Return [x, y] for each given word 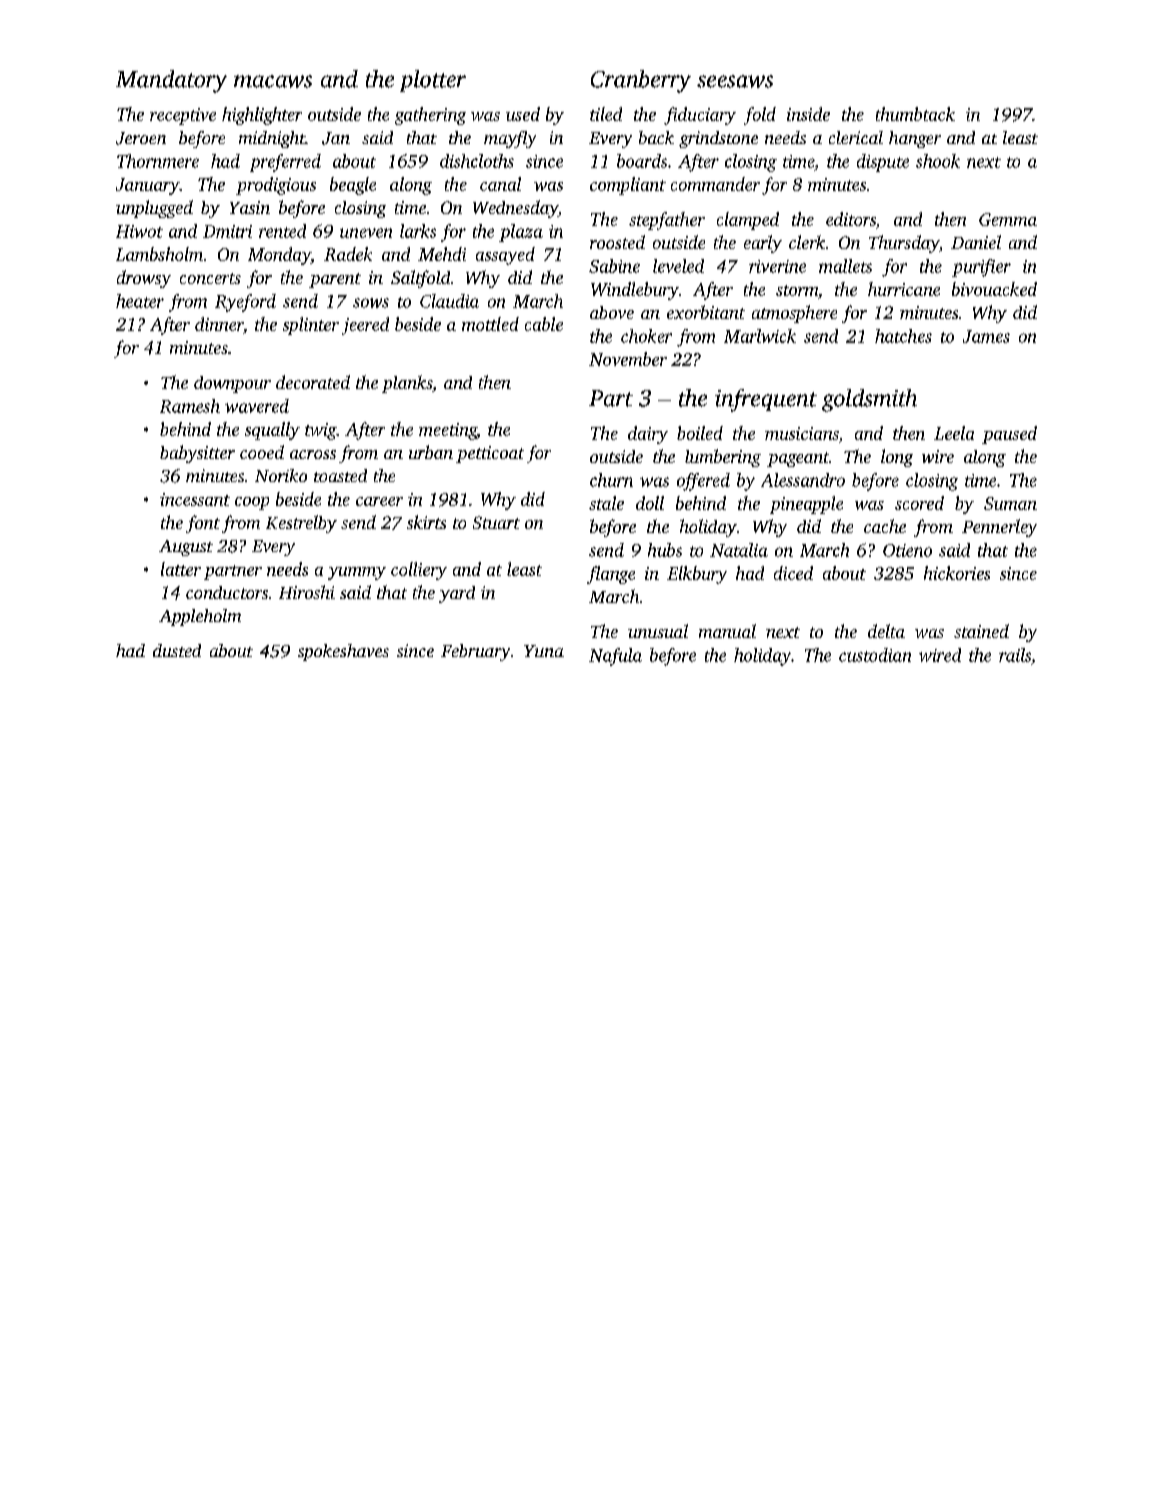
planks [407, 384]
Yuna [544, 651]
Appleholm [200, 617]
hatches [903, 336]
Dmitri [227, 231]
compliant [628, 186]
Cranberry [641, 81]
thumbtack [915, 114]
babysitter [197, 454]
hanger [915, 139]
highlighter [262, 116]
